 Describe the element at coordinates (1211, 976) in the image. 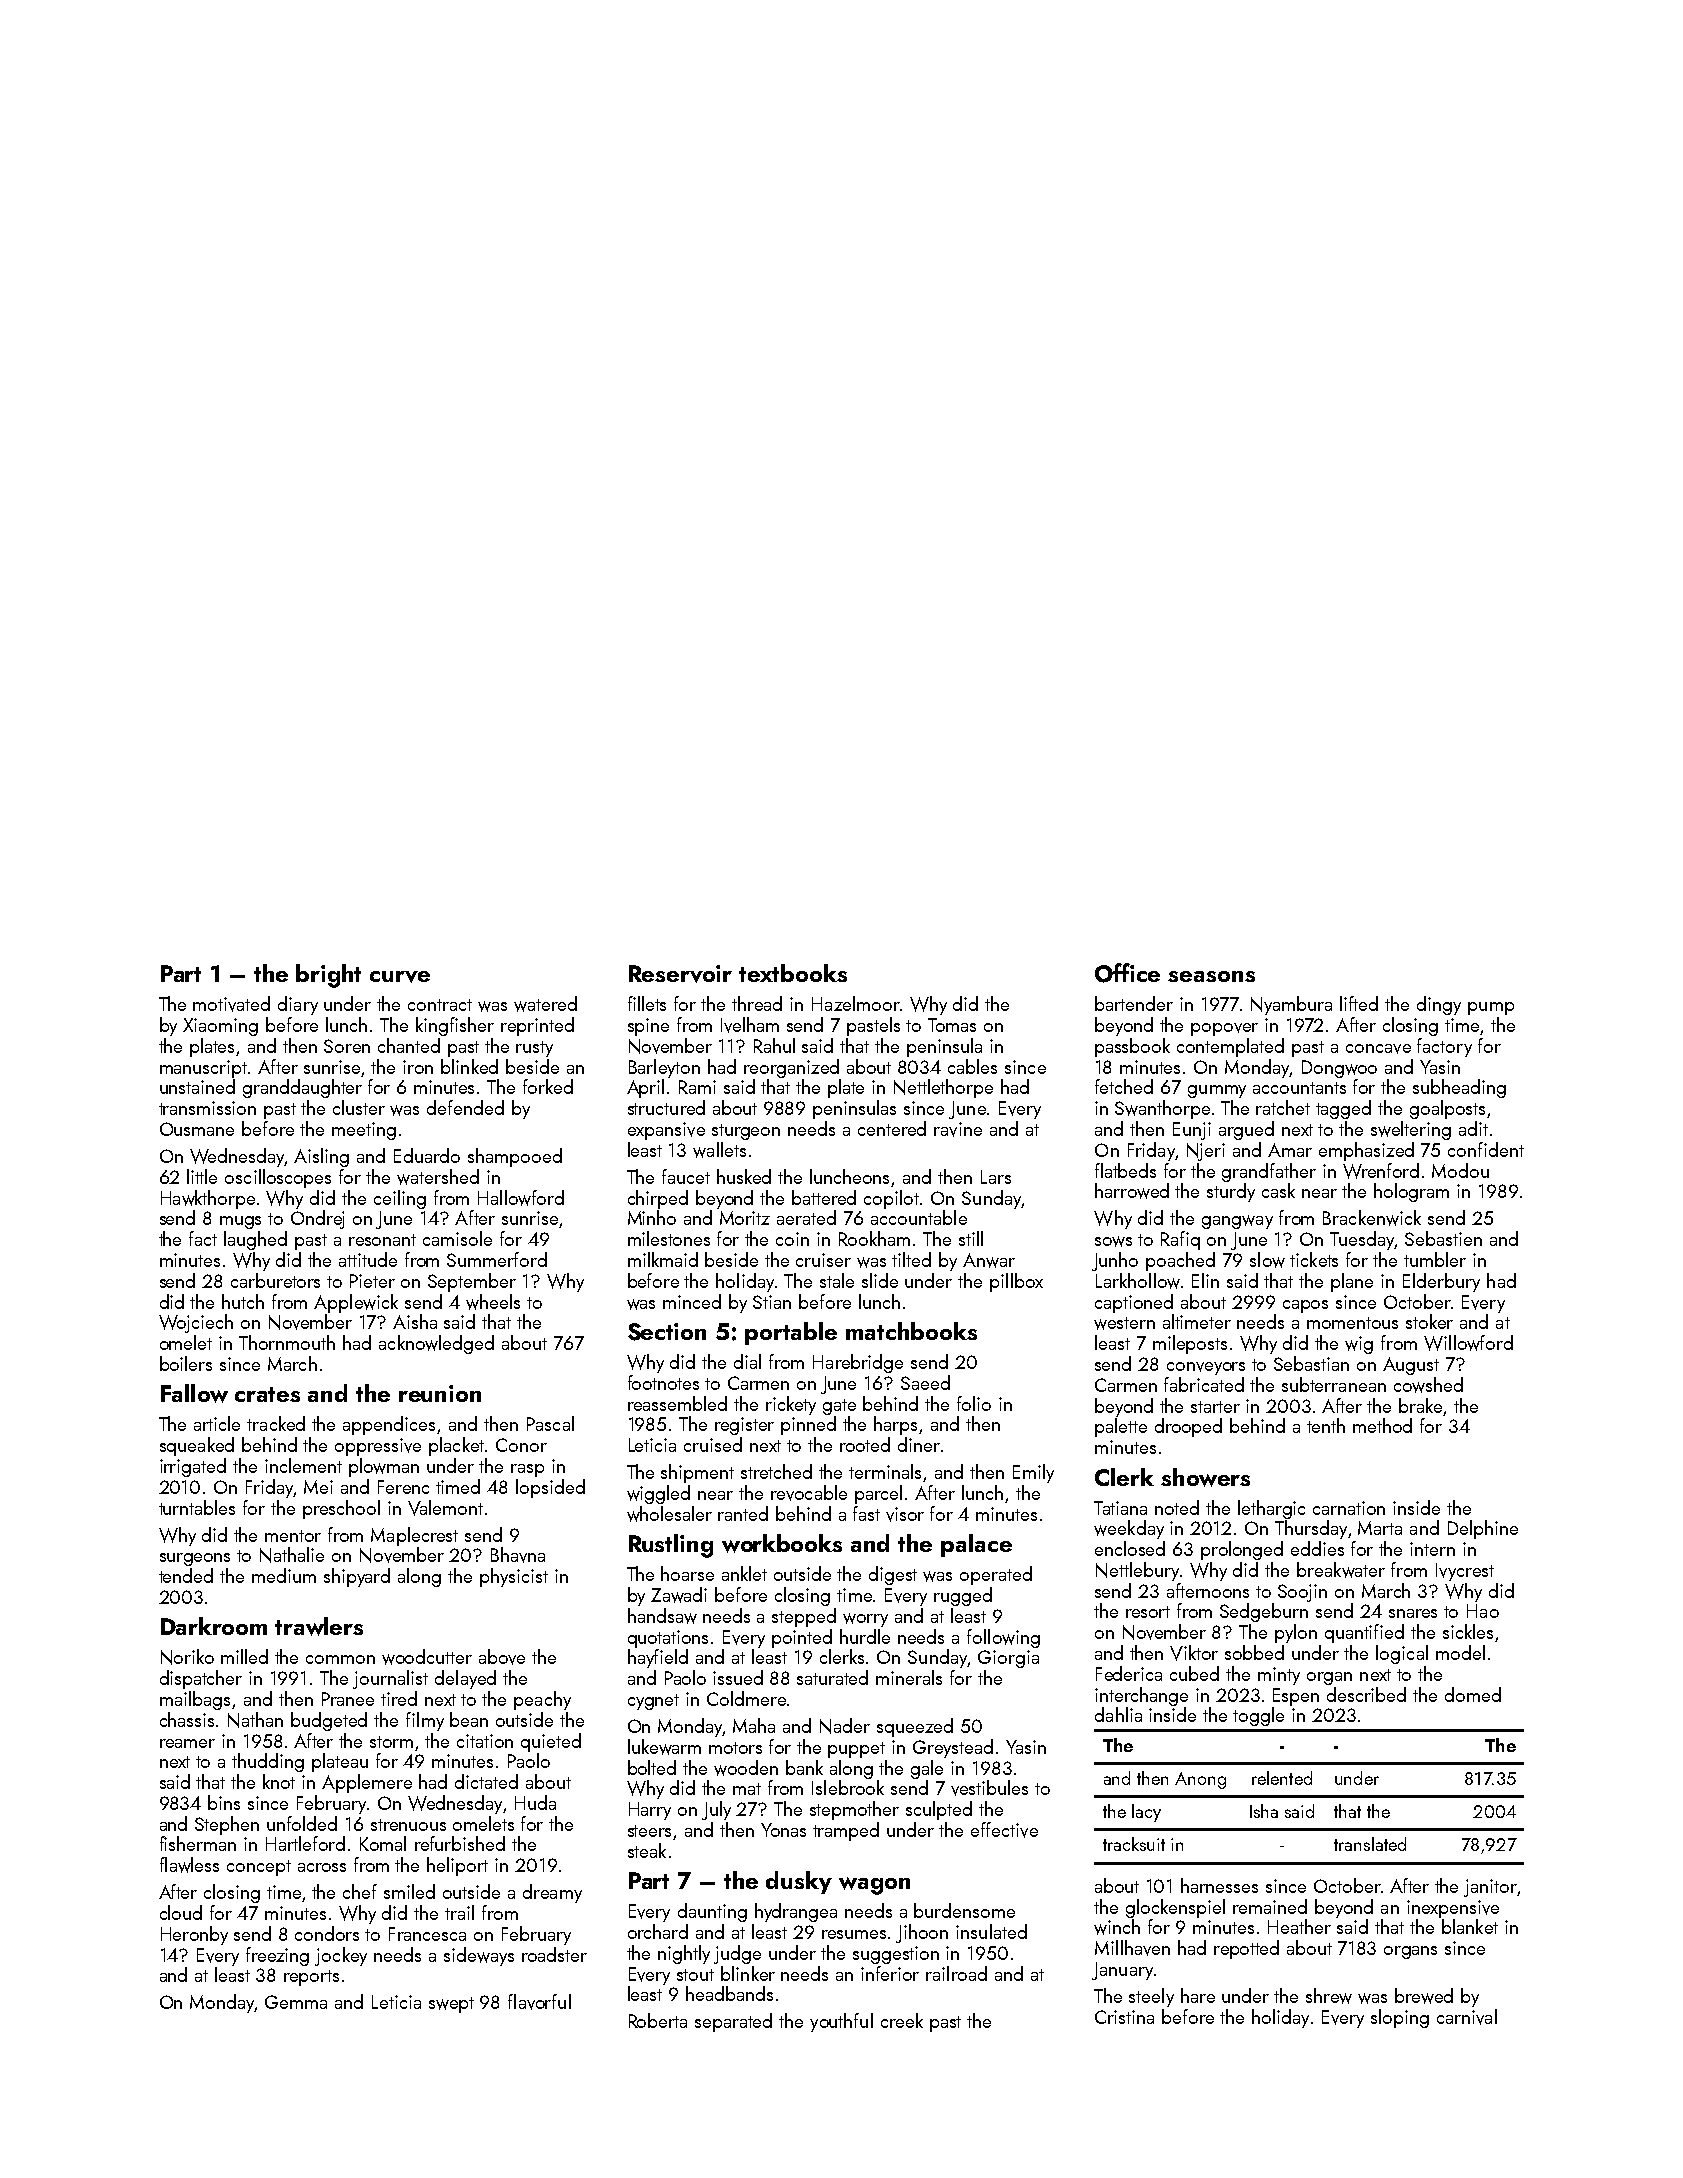

I see `seasons` at that location.
